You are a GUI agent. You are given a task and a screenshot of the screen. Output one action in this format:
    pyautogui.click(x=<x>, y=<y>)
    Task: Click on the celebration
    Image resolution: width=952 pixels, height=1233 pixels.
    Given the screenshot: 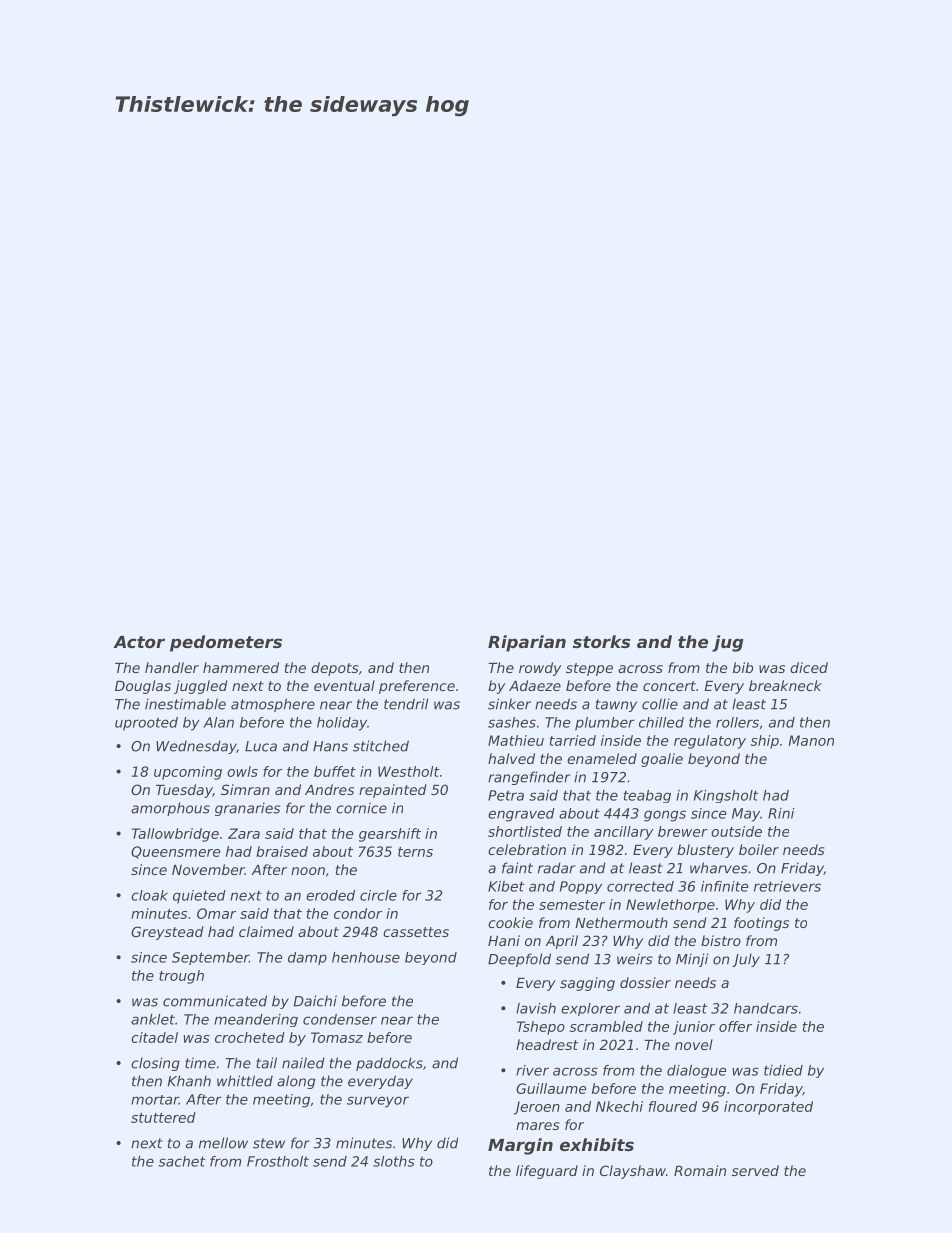 What is the action you would take?
    pyautogui.click(x=527, y=849)
